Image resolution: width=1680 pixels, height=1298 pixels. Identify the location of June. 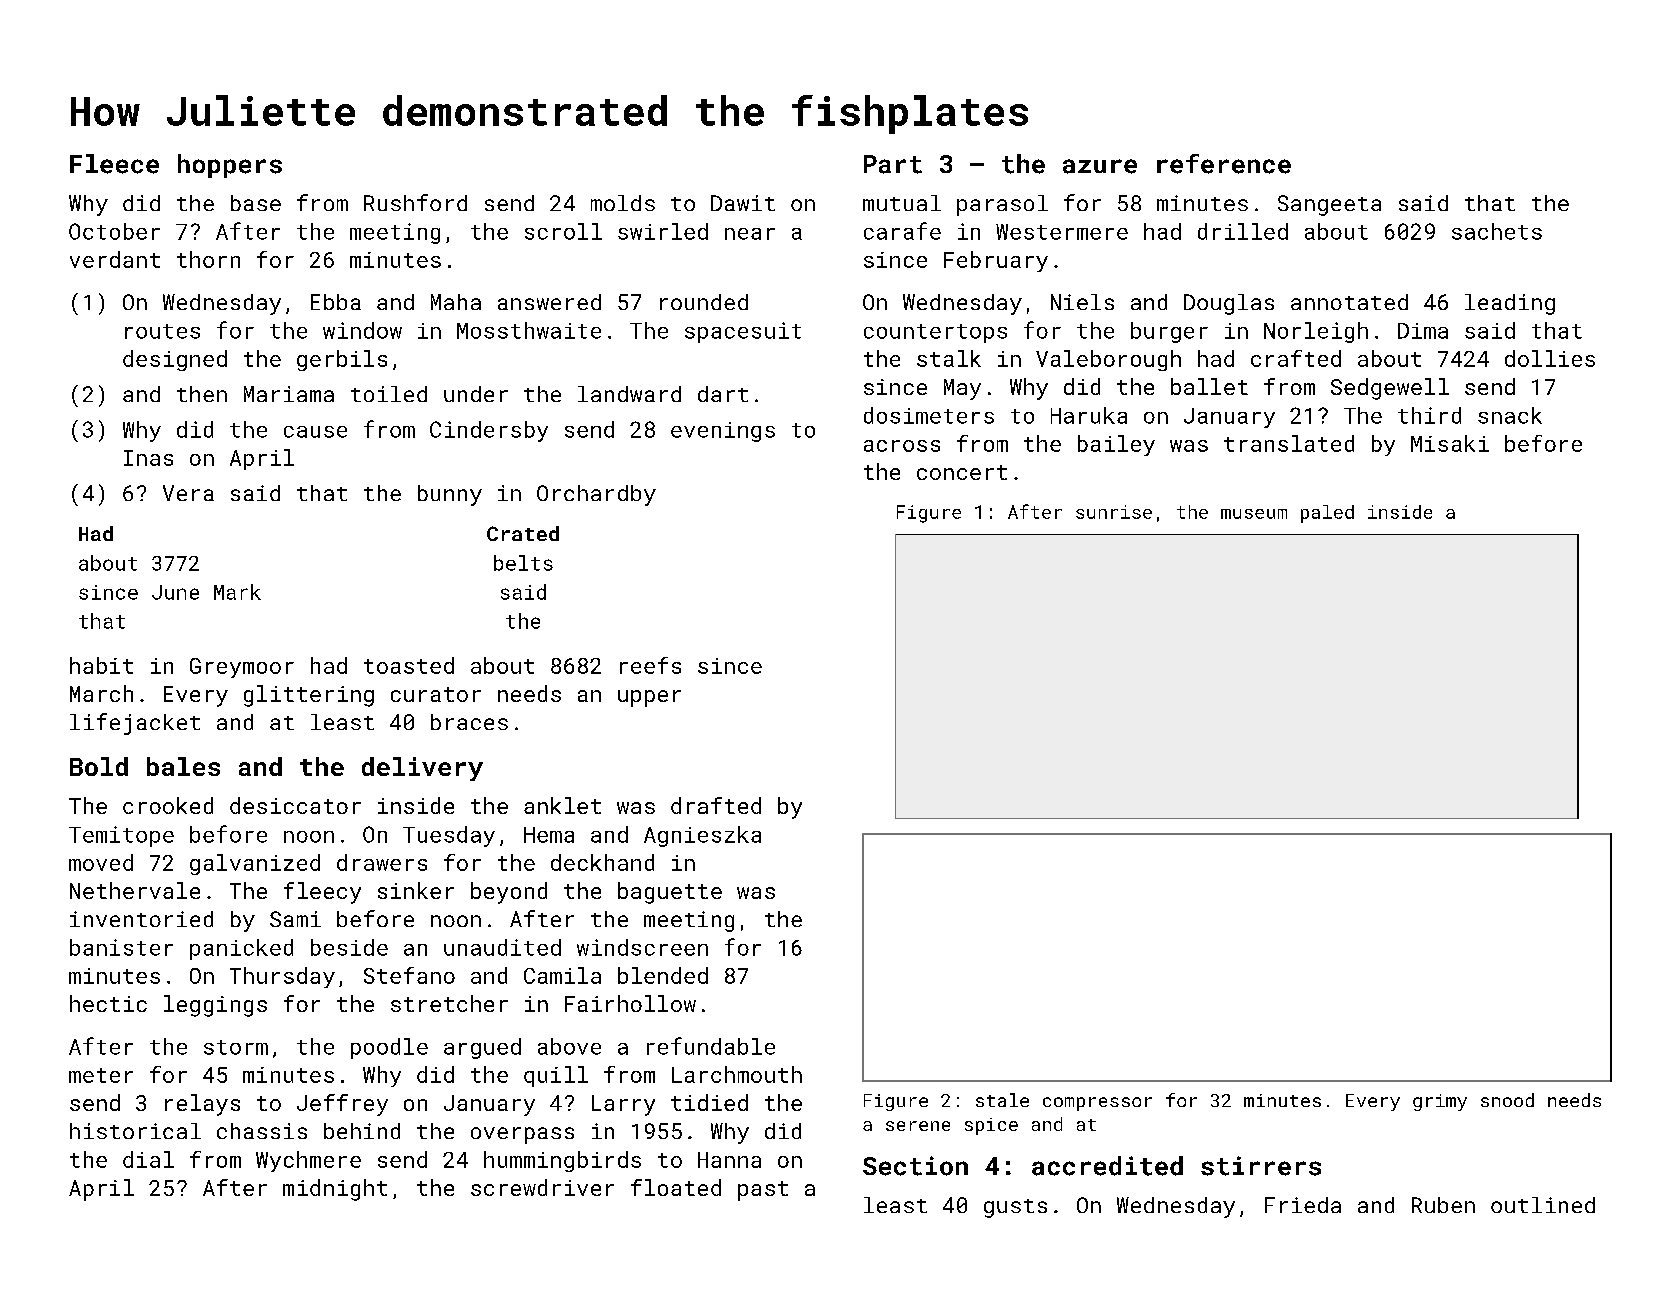
(175, 592).
